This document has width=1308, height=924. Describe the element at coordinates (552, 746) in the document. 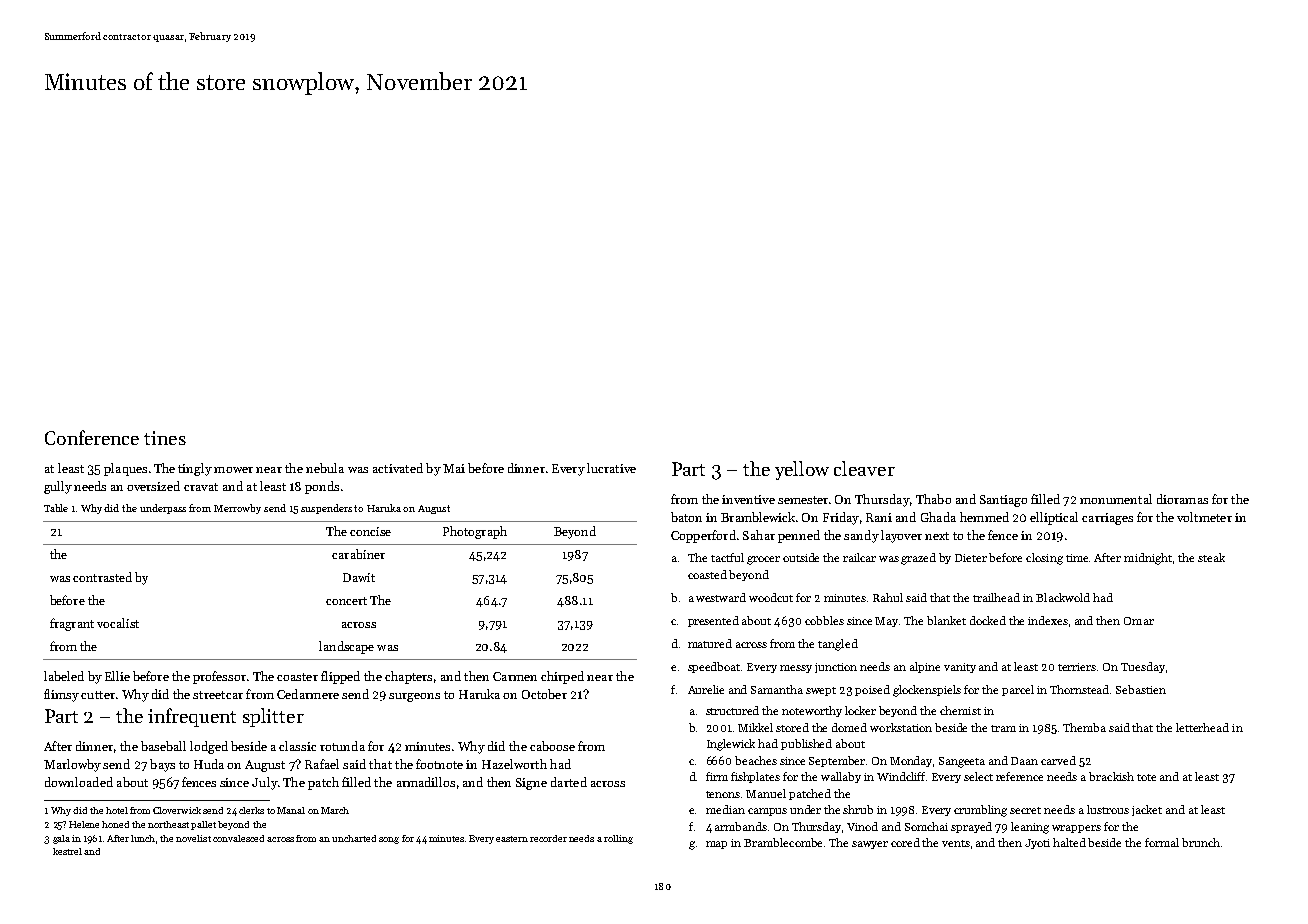

I see `caboose` at that location.
